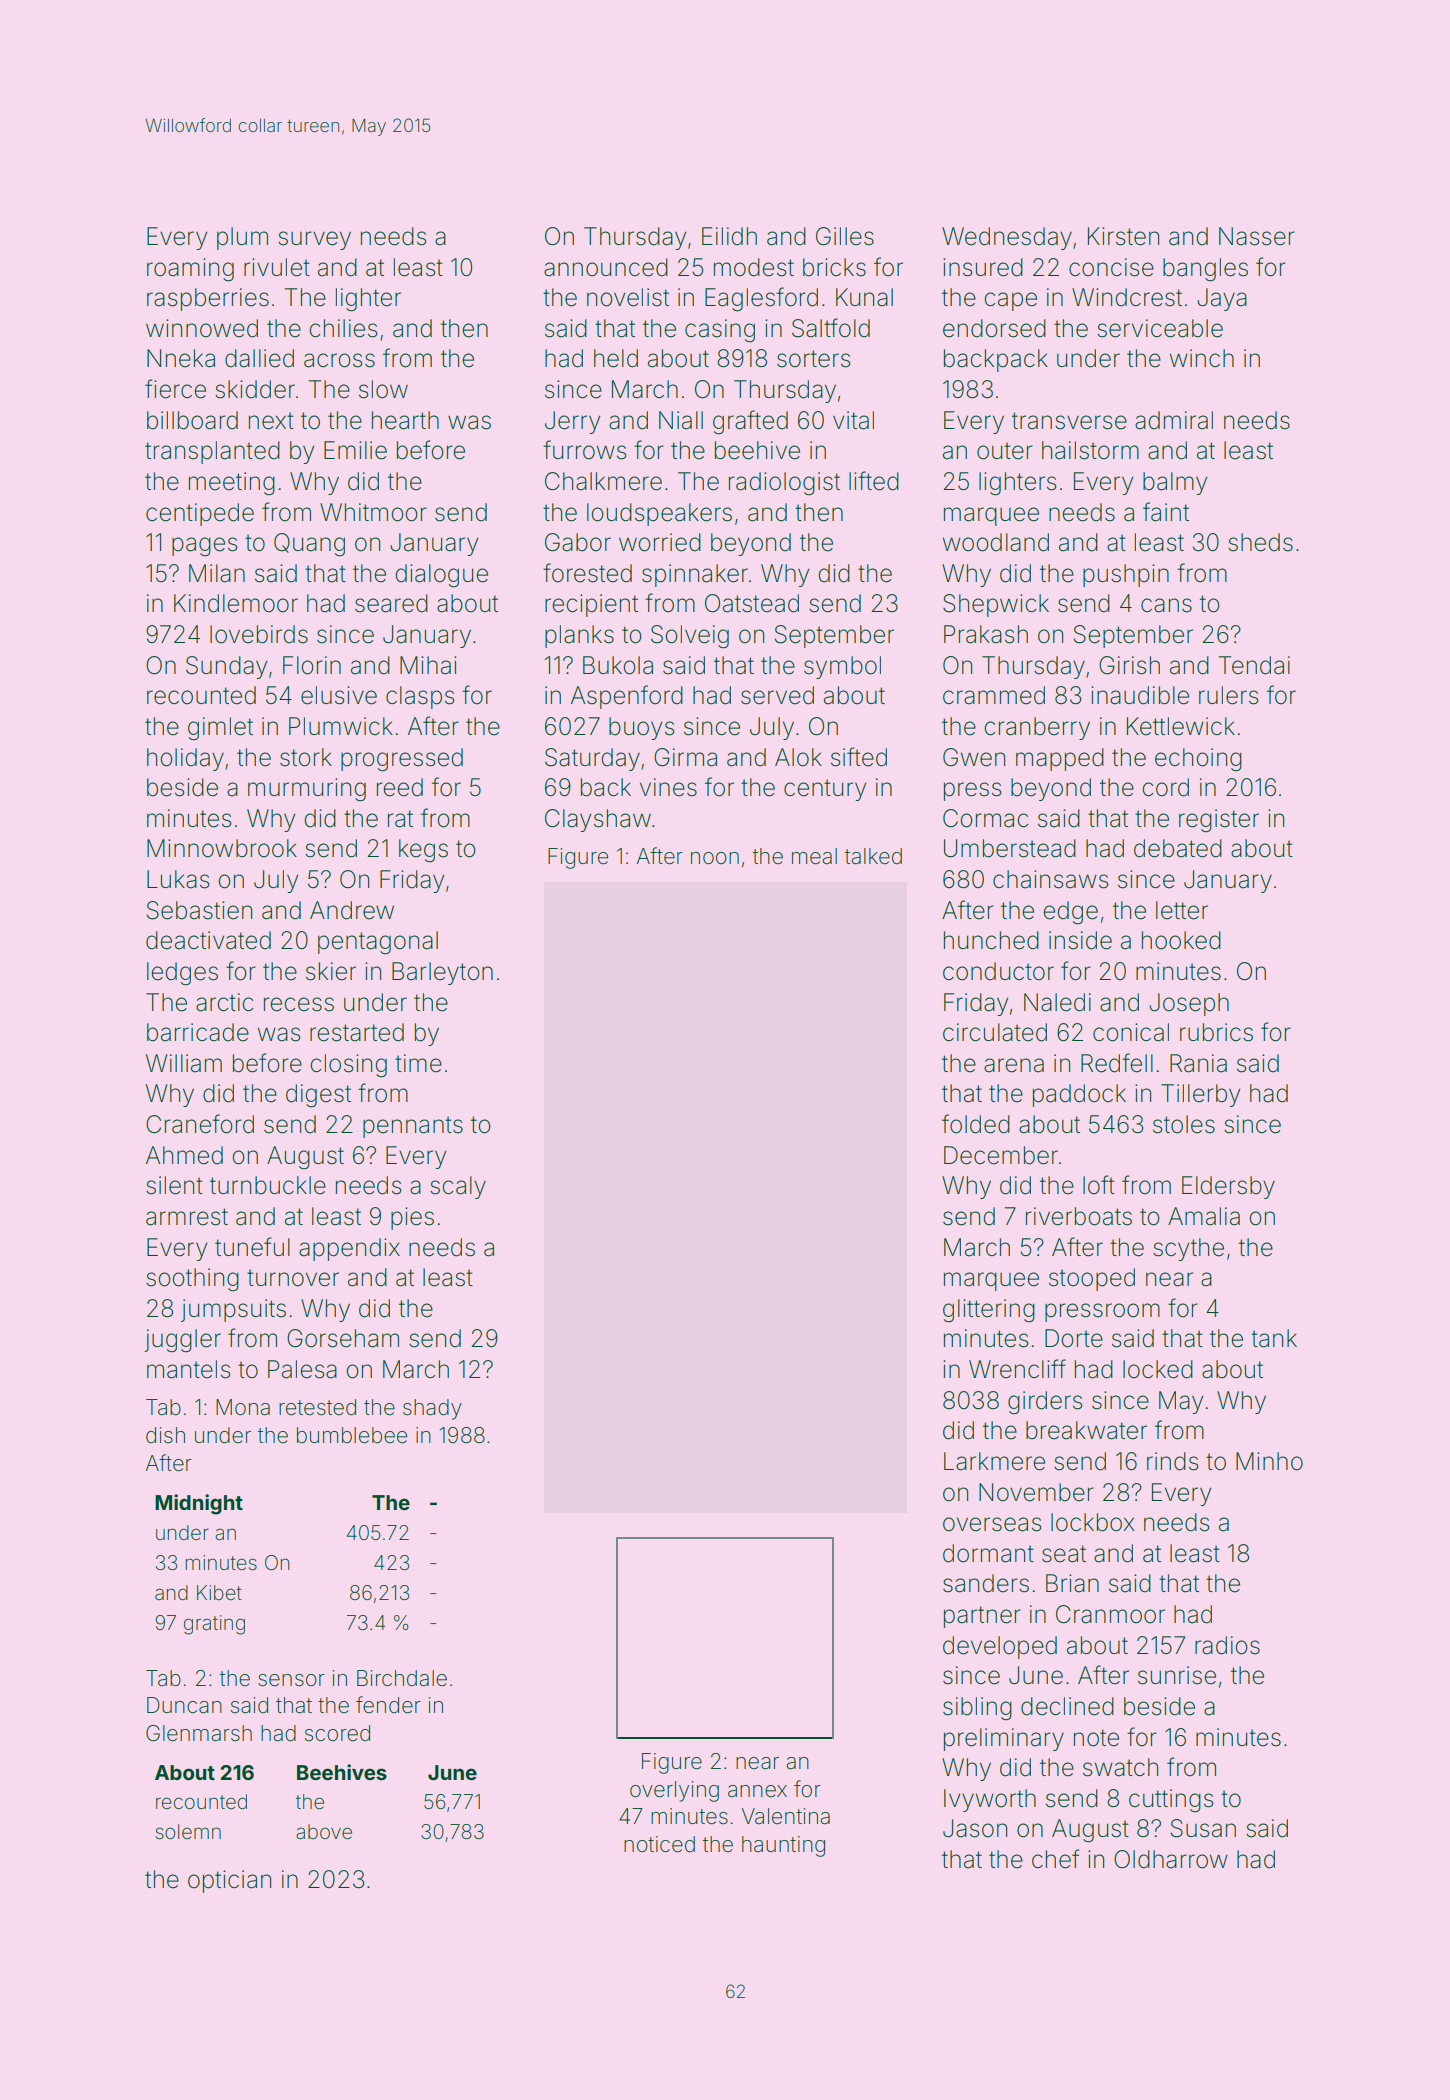  Describe the element at coordinates (995, 1032) in the image. I see `circulated` at that location.
